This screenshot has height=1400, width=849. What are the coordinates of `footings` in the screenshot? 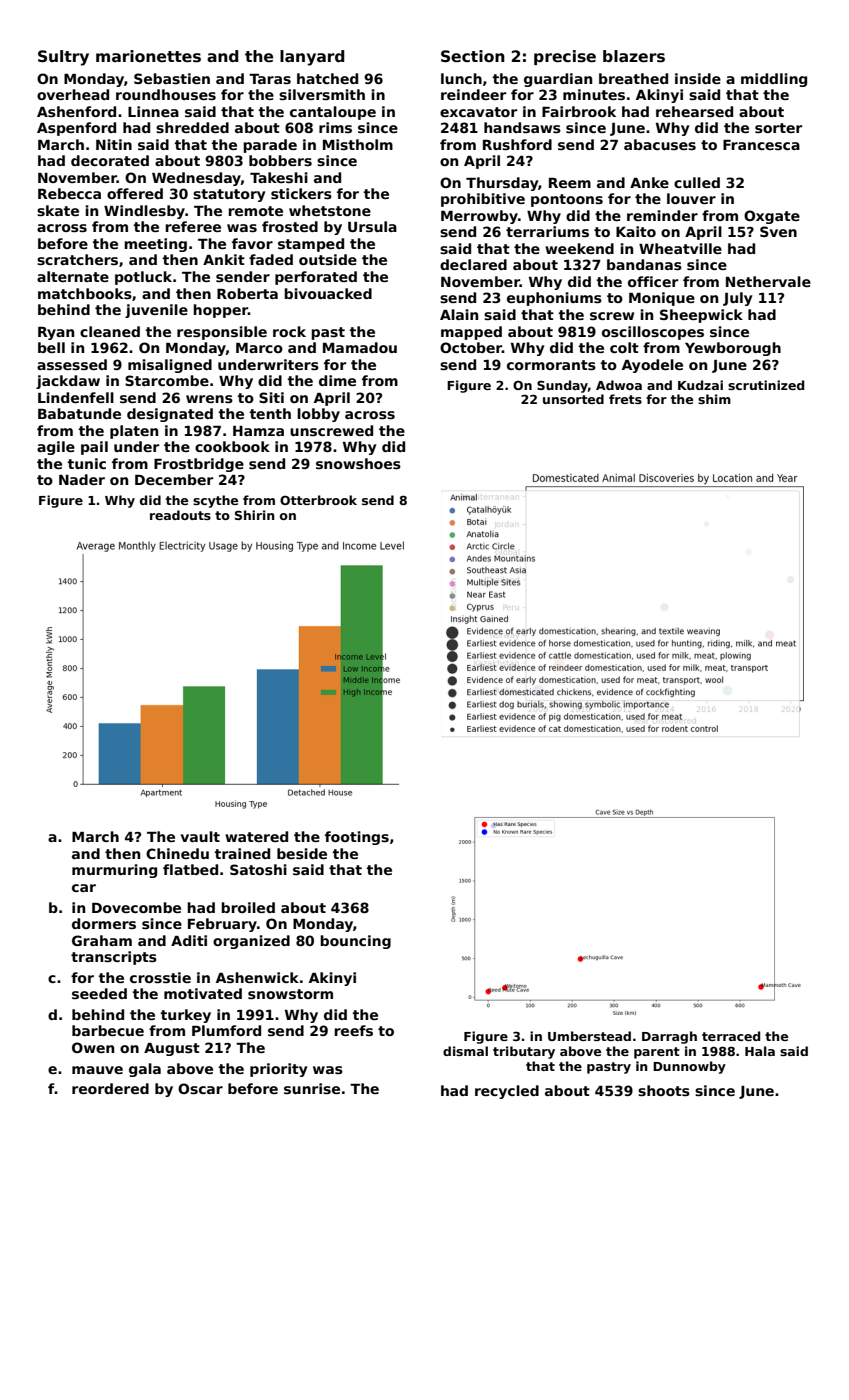 It's located at (357, 838).
